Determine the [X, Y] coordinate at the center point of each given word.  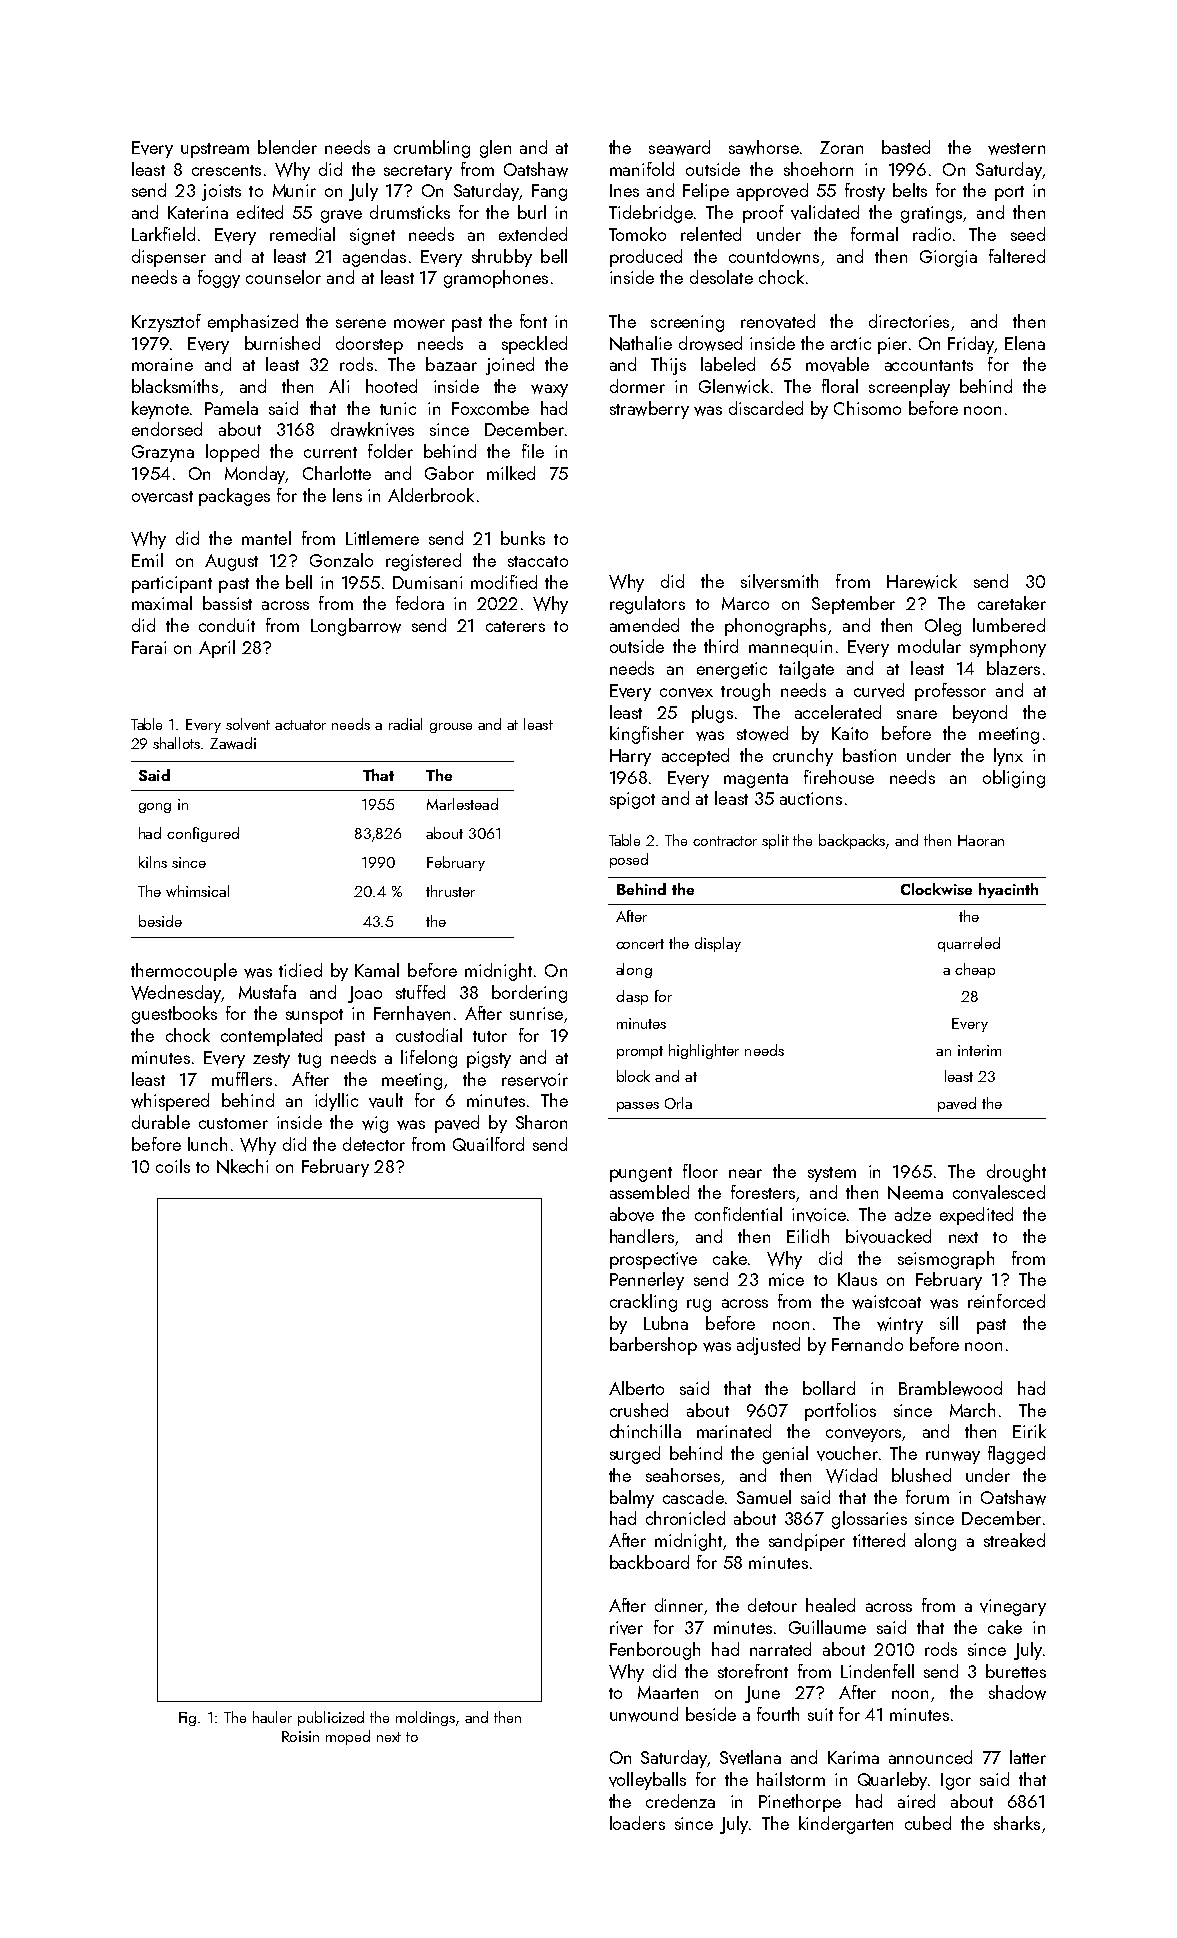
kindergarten [846, 1825]
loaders [637, 1823]
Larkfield [163, 234]
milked [511, 473]
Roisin [300, 1736]
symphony [1008, 648]
